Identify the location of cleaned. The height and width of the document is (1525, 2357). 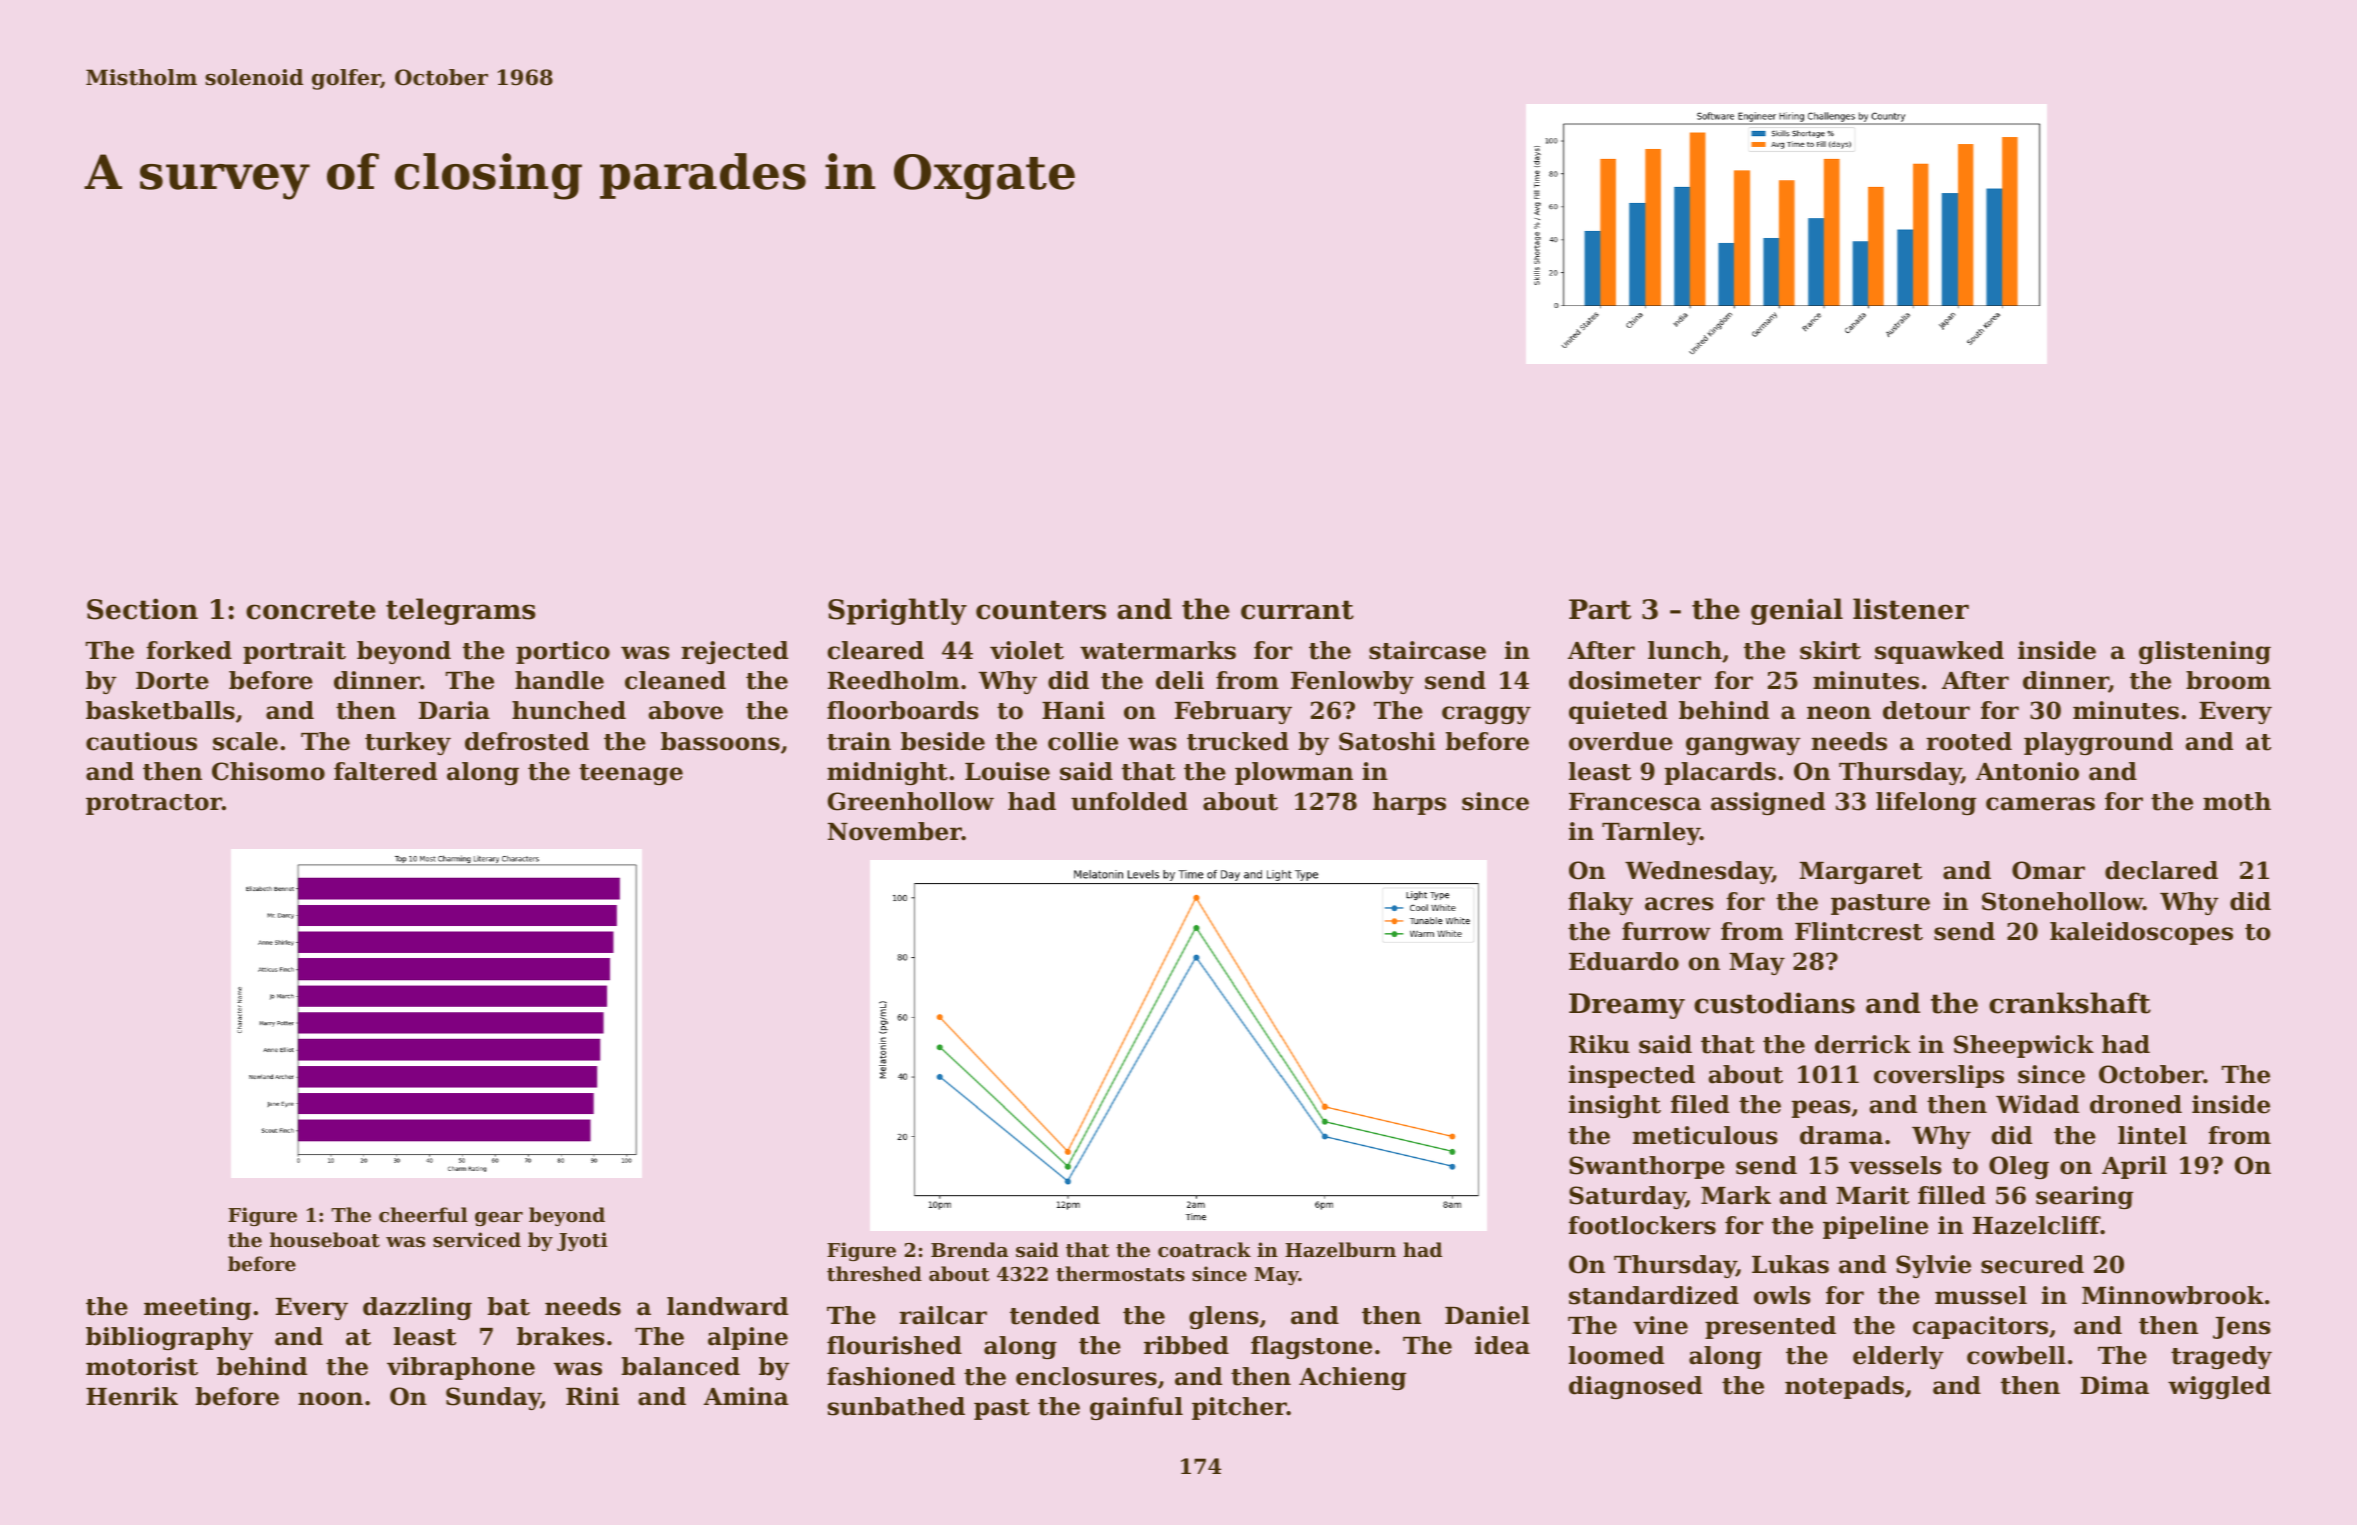
(675, 680).
